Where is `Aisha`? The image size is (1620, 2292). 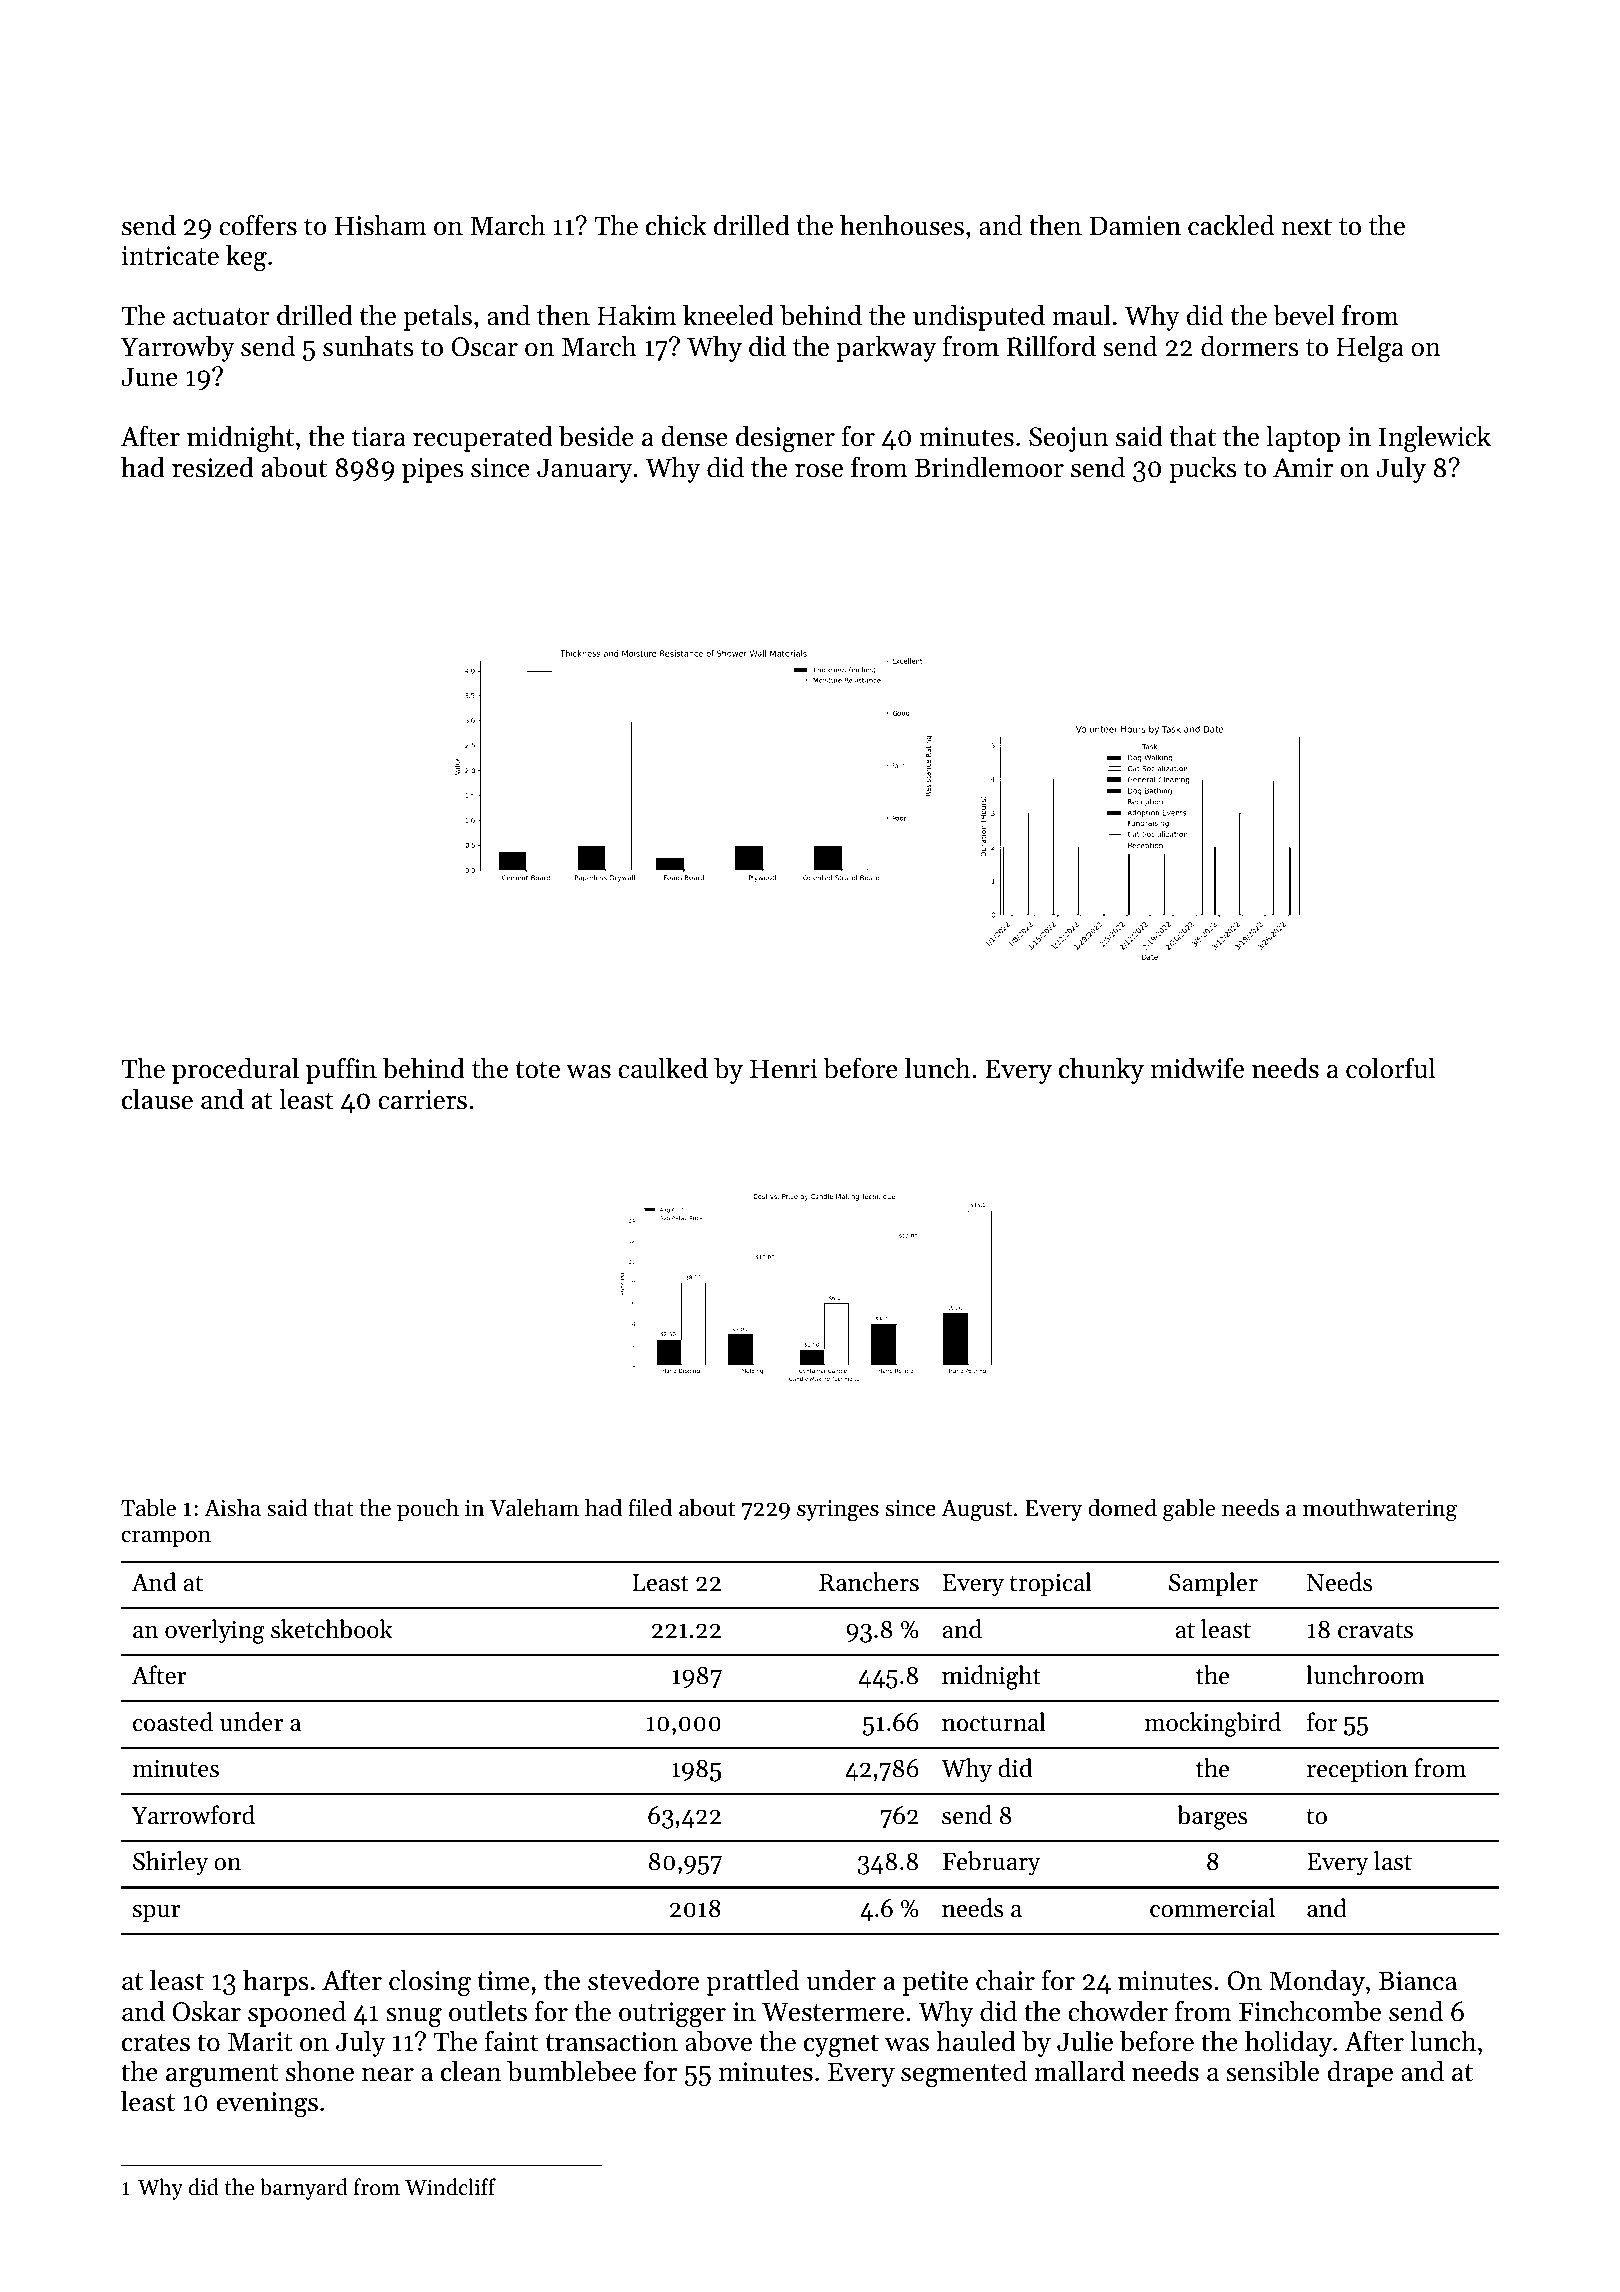 Aisha is located at coordinates (232, 1507).
